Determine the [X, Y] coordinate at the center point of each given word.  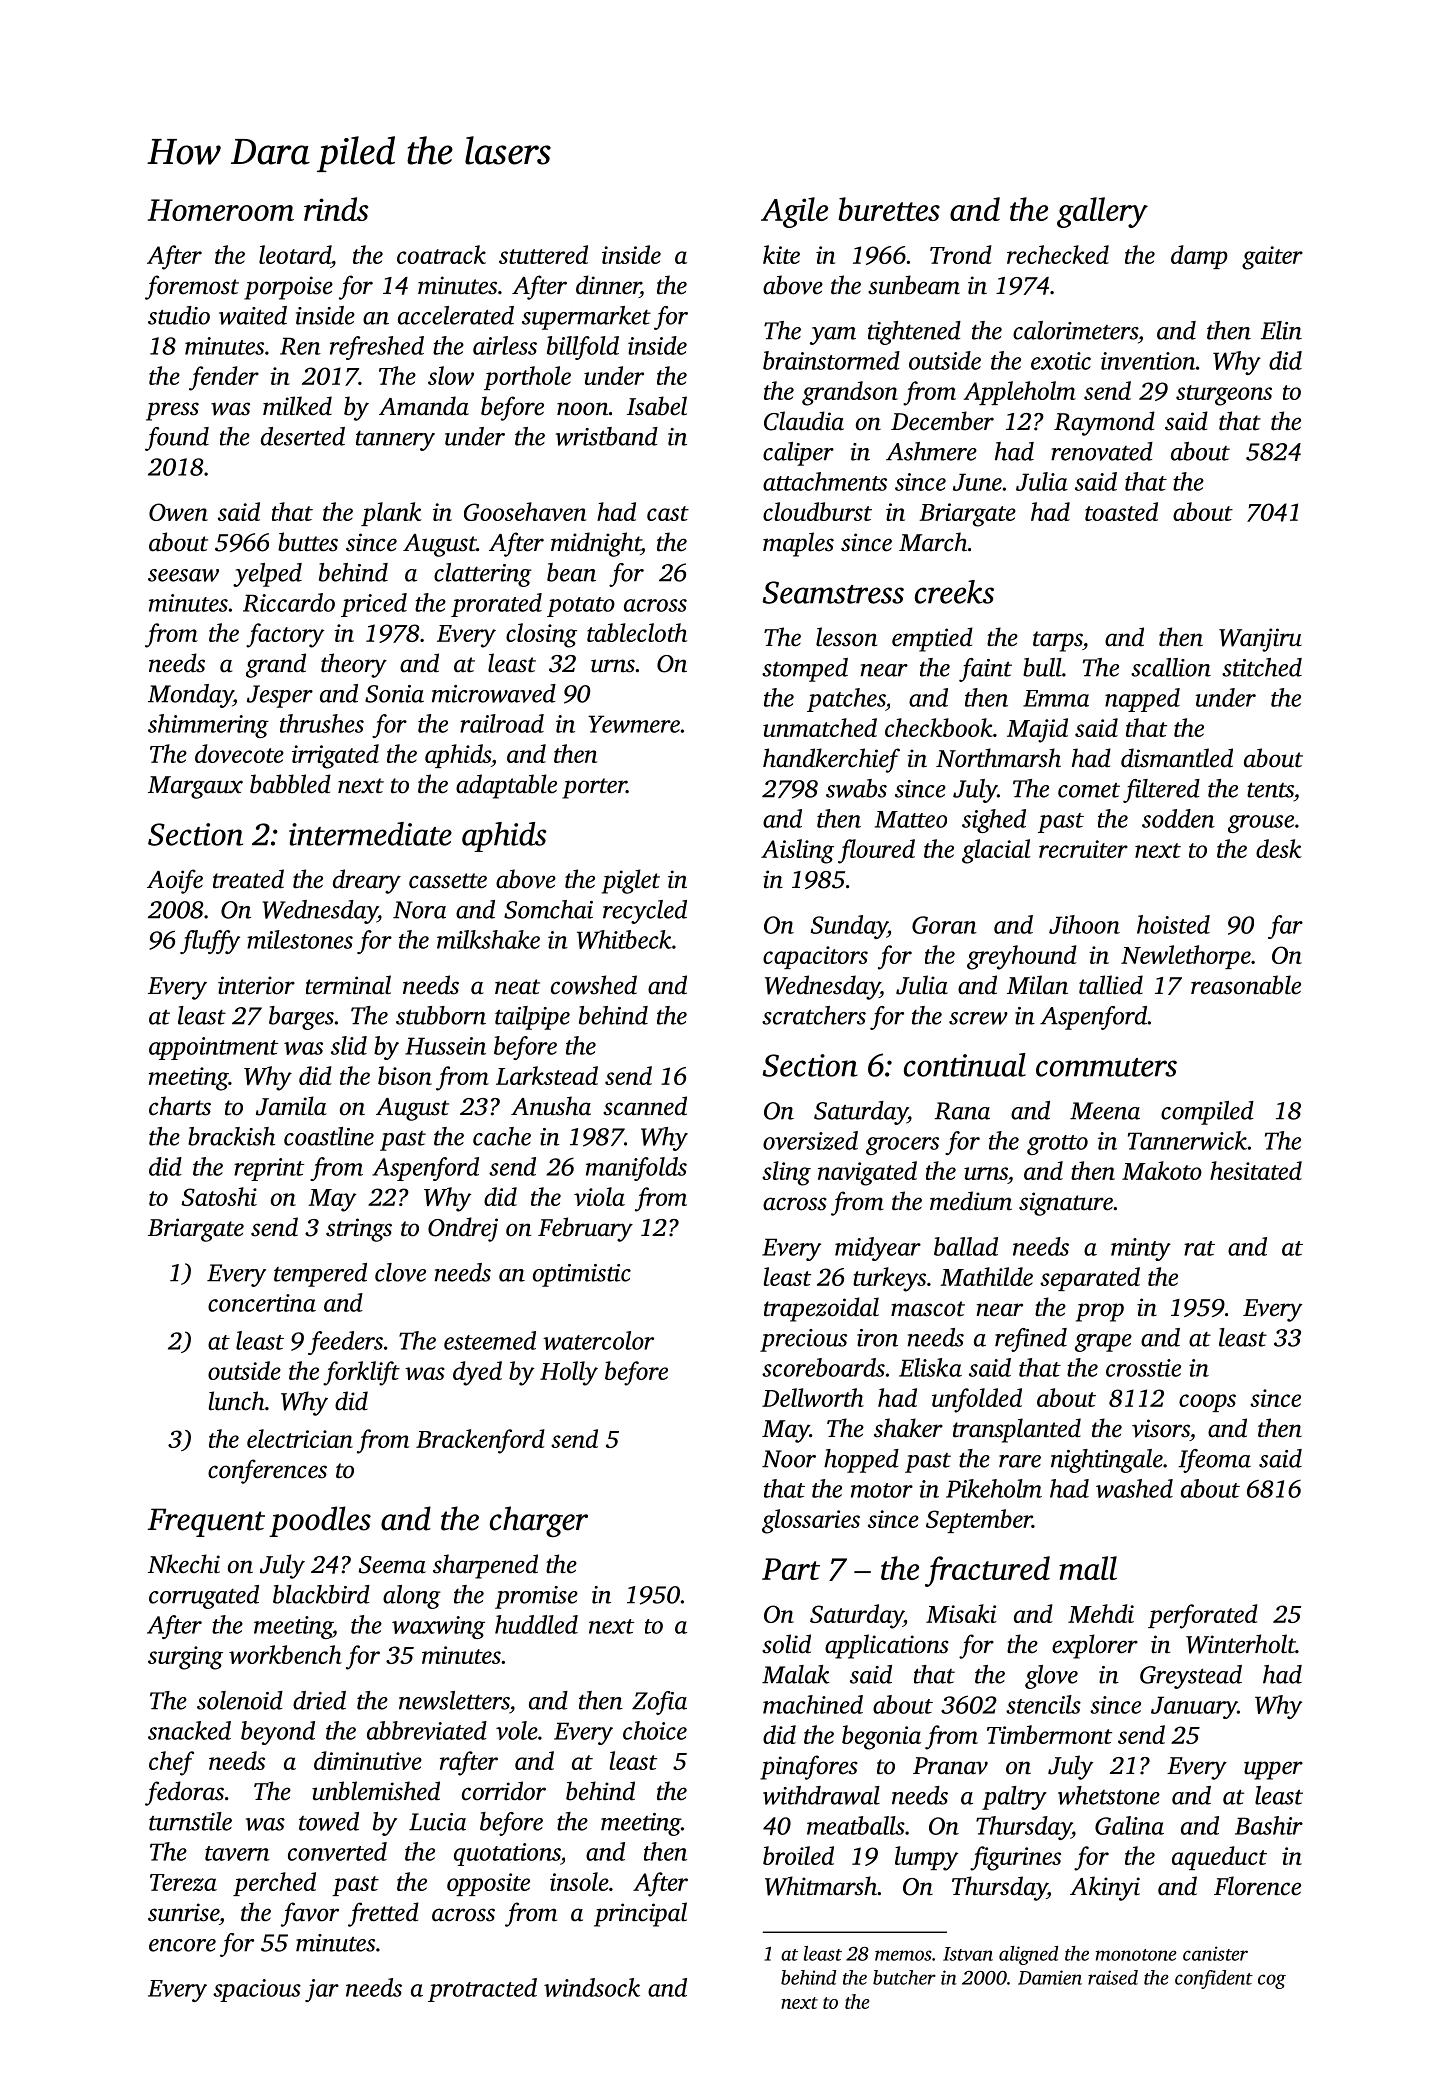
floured [876, 851]
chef [171, 1763]
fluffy [210, 942]
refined [1031, 1340]
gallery [1102, 212]
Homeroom [221, 210]
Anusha [551, 1106]
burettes [889, 209]
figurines [1015, 1858]
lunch [237, 1401]
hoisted [1173, 924]
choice [655, 1730]
